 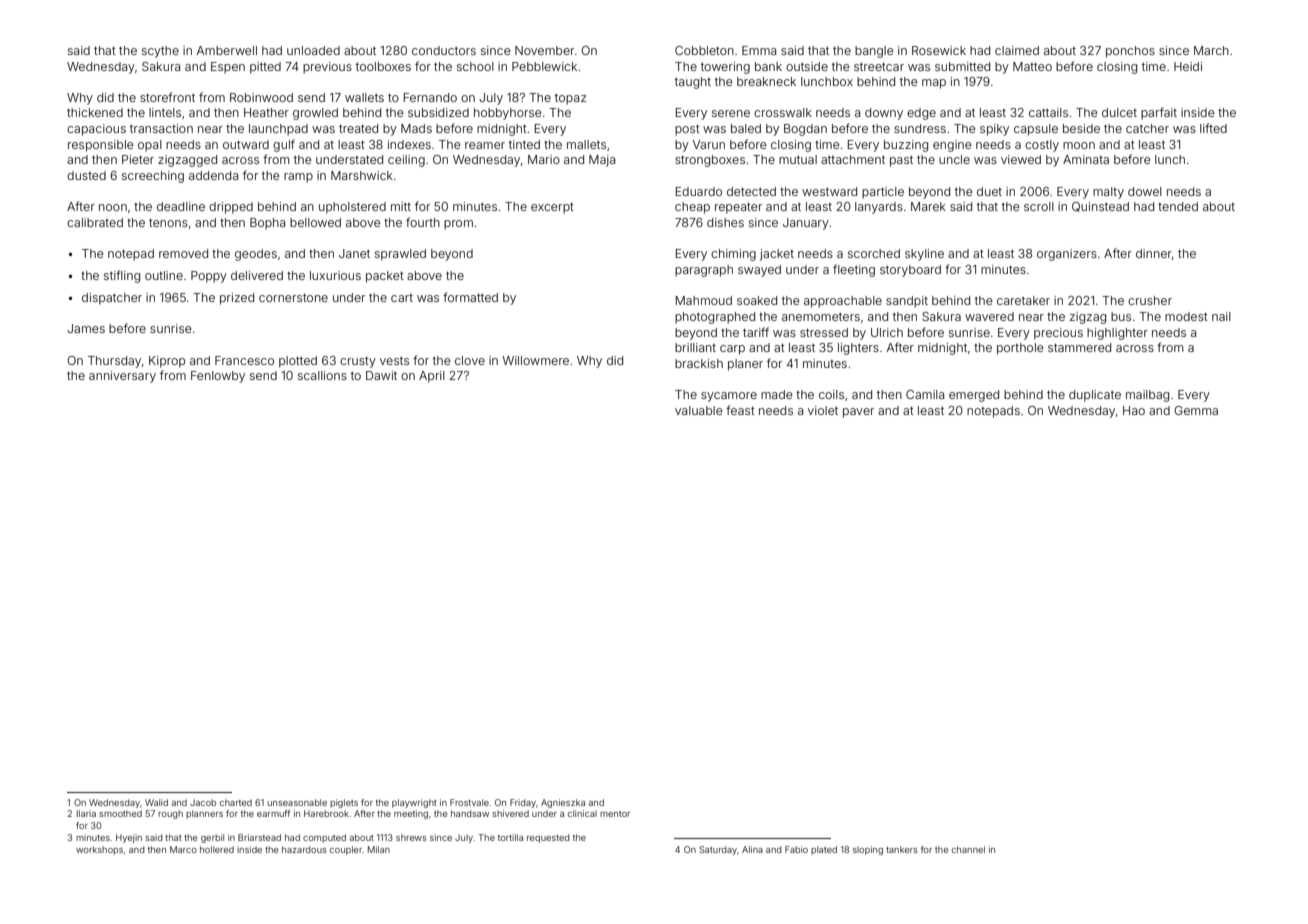 What do you see at coordinates (704, 271) in the screenshot?
I see `paragraph` at bounding box center [704, 271].
